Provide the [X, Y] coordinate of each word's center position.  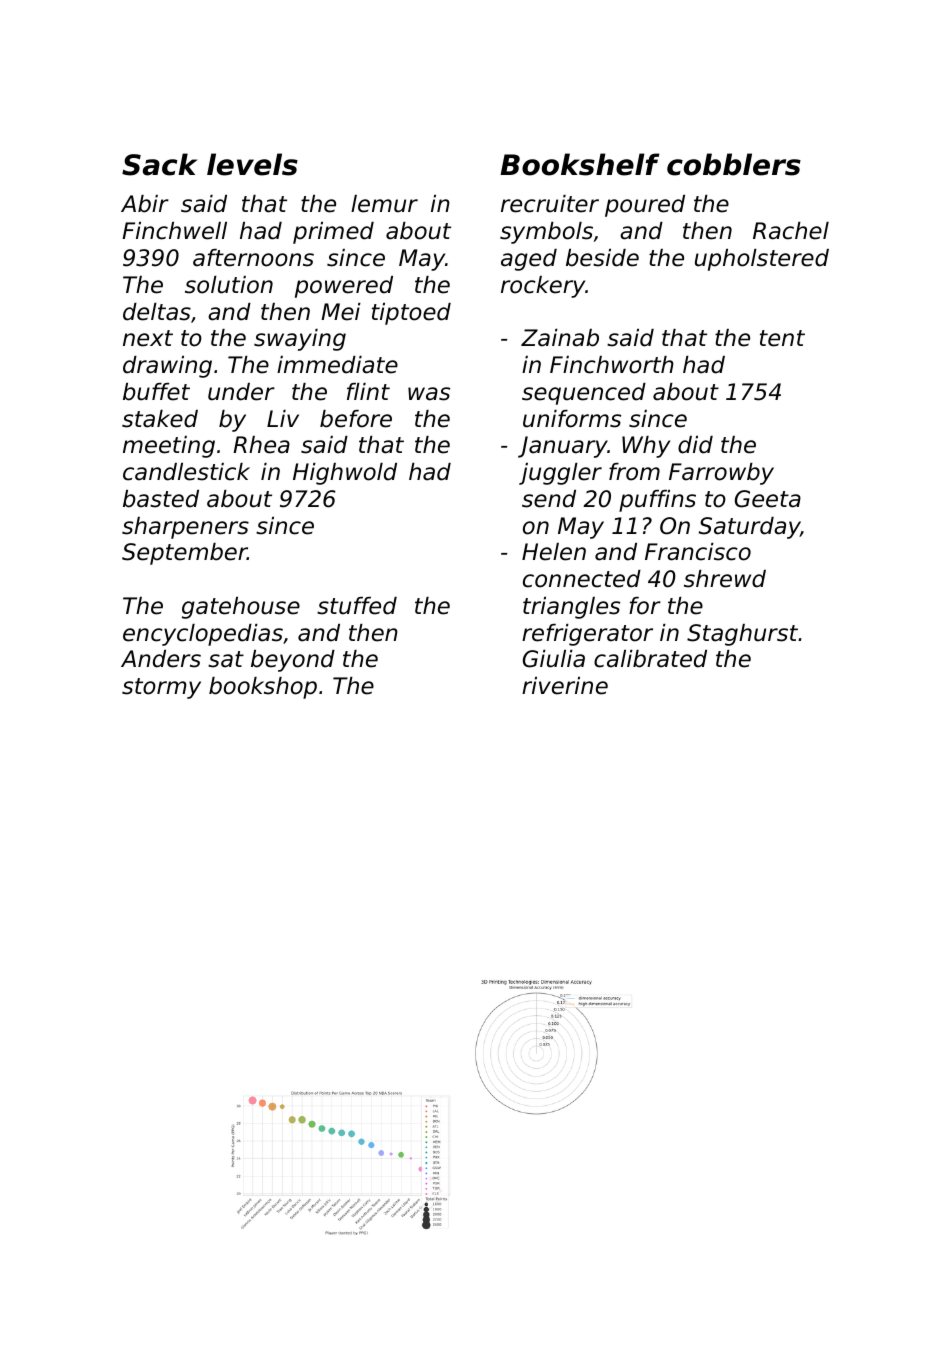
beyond [293, 661]
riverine [565, 686]
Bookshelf [580, 164]
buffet [156, 392]
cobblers [734, 164]
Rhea [261, 445]
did [695, 445]
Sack [159, 164]
